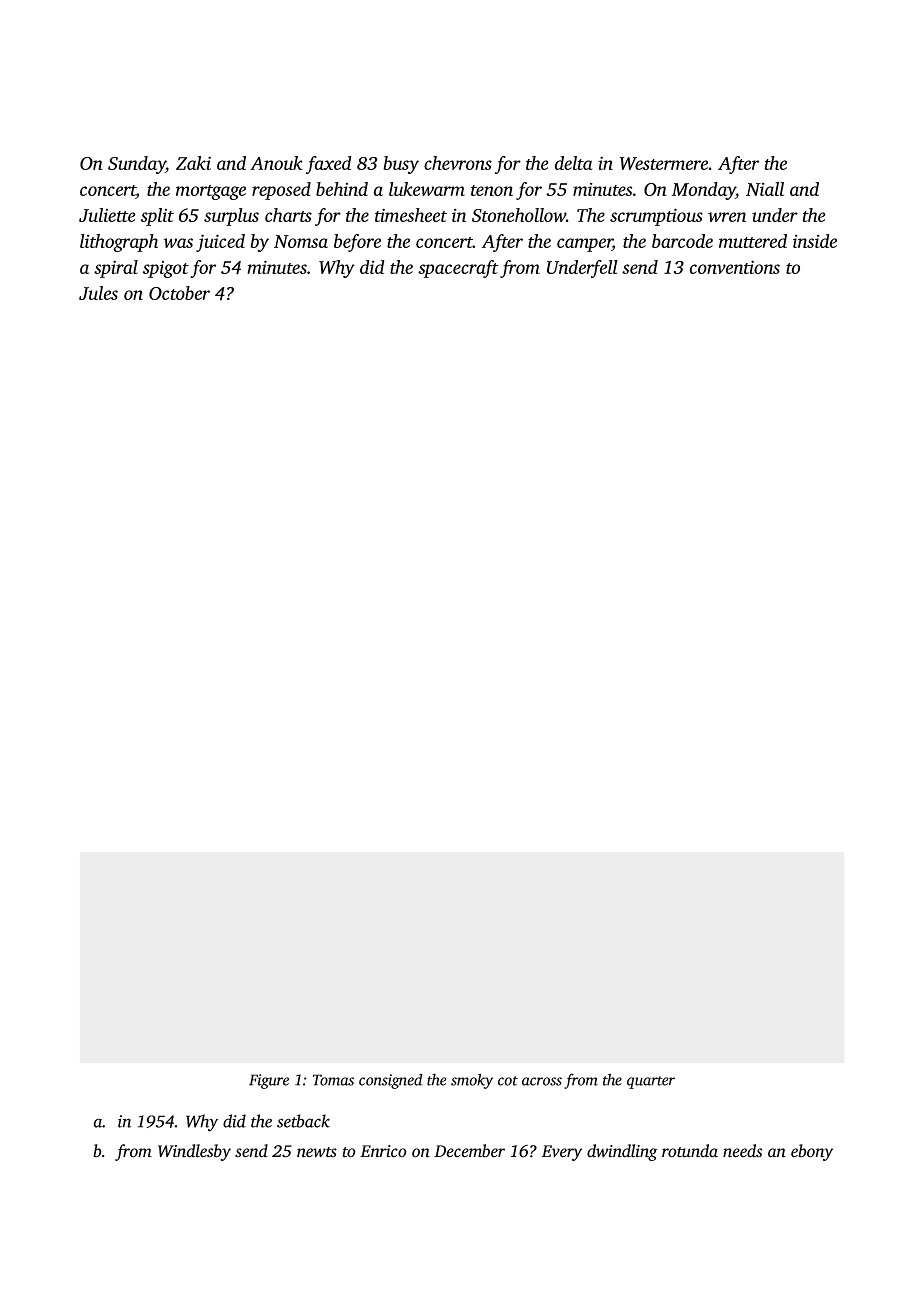 The height and width of the screenshot is (1311, 924). What do you see at coordinates (651, 1082) in the screenshot?
I see `quarter` at bounding box center [651, 1082].
